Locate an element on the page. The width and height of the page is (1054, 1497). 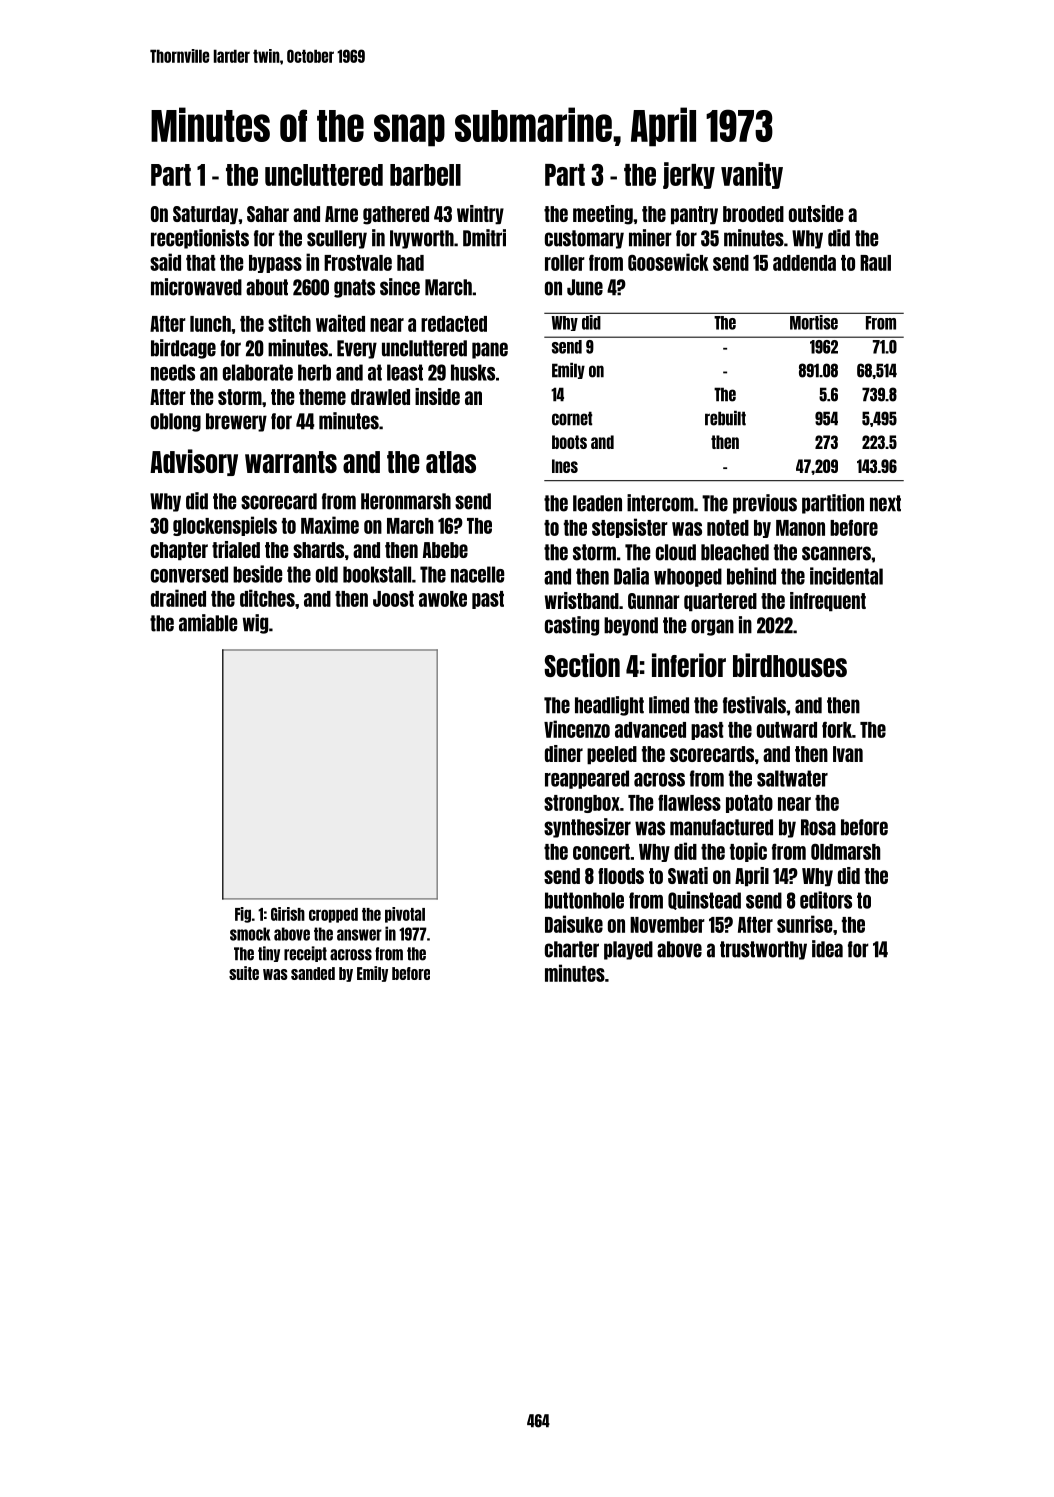
least is located at coordinates (405, 372).
